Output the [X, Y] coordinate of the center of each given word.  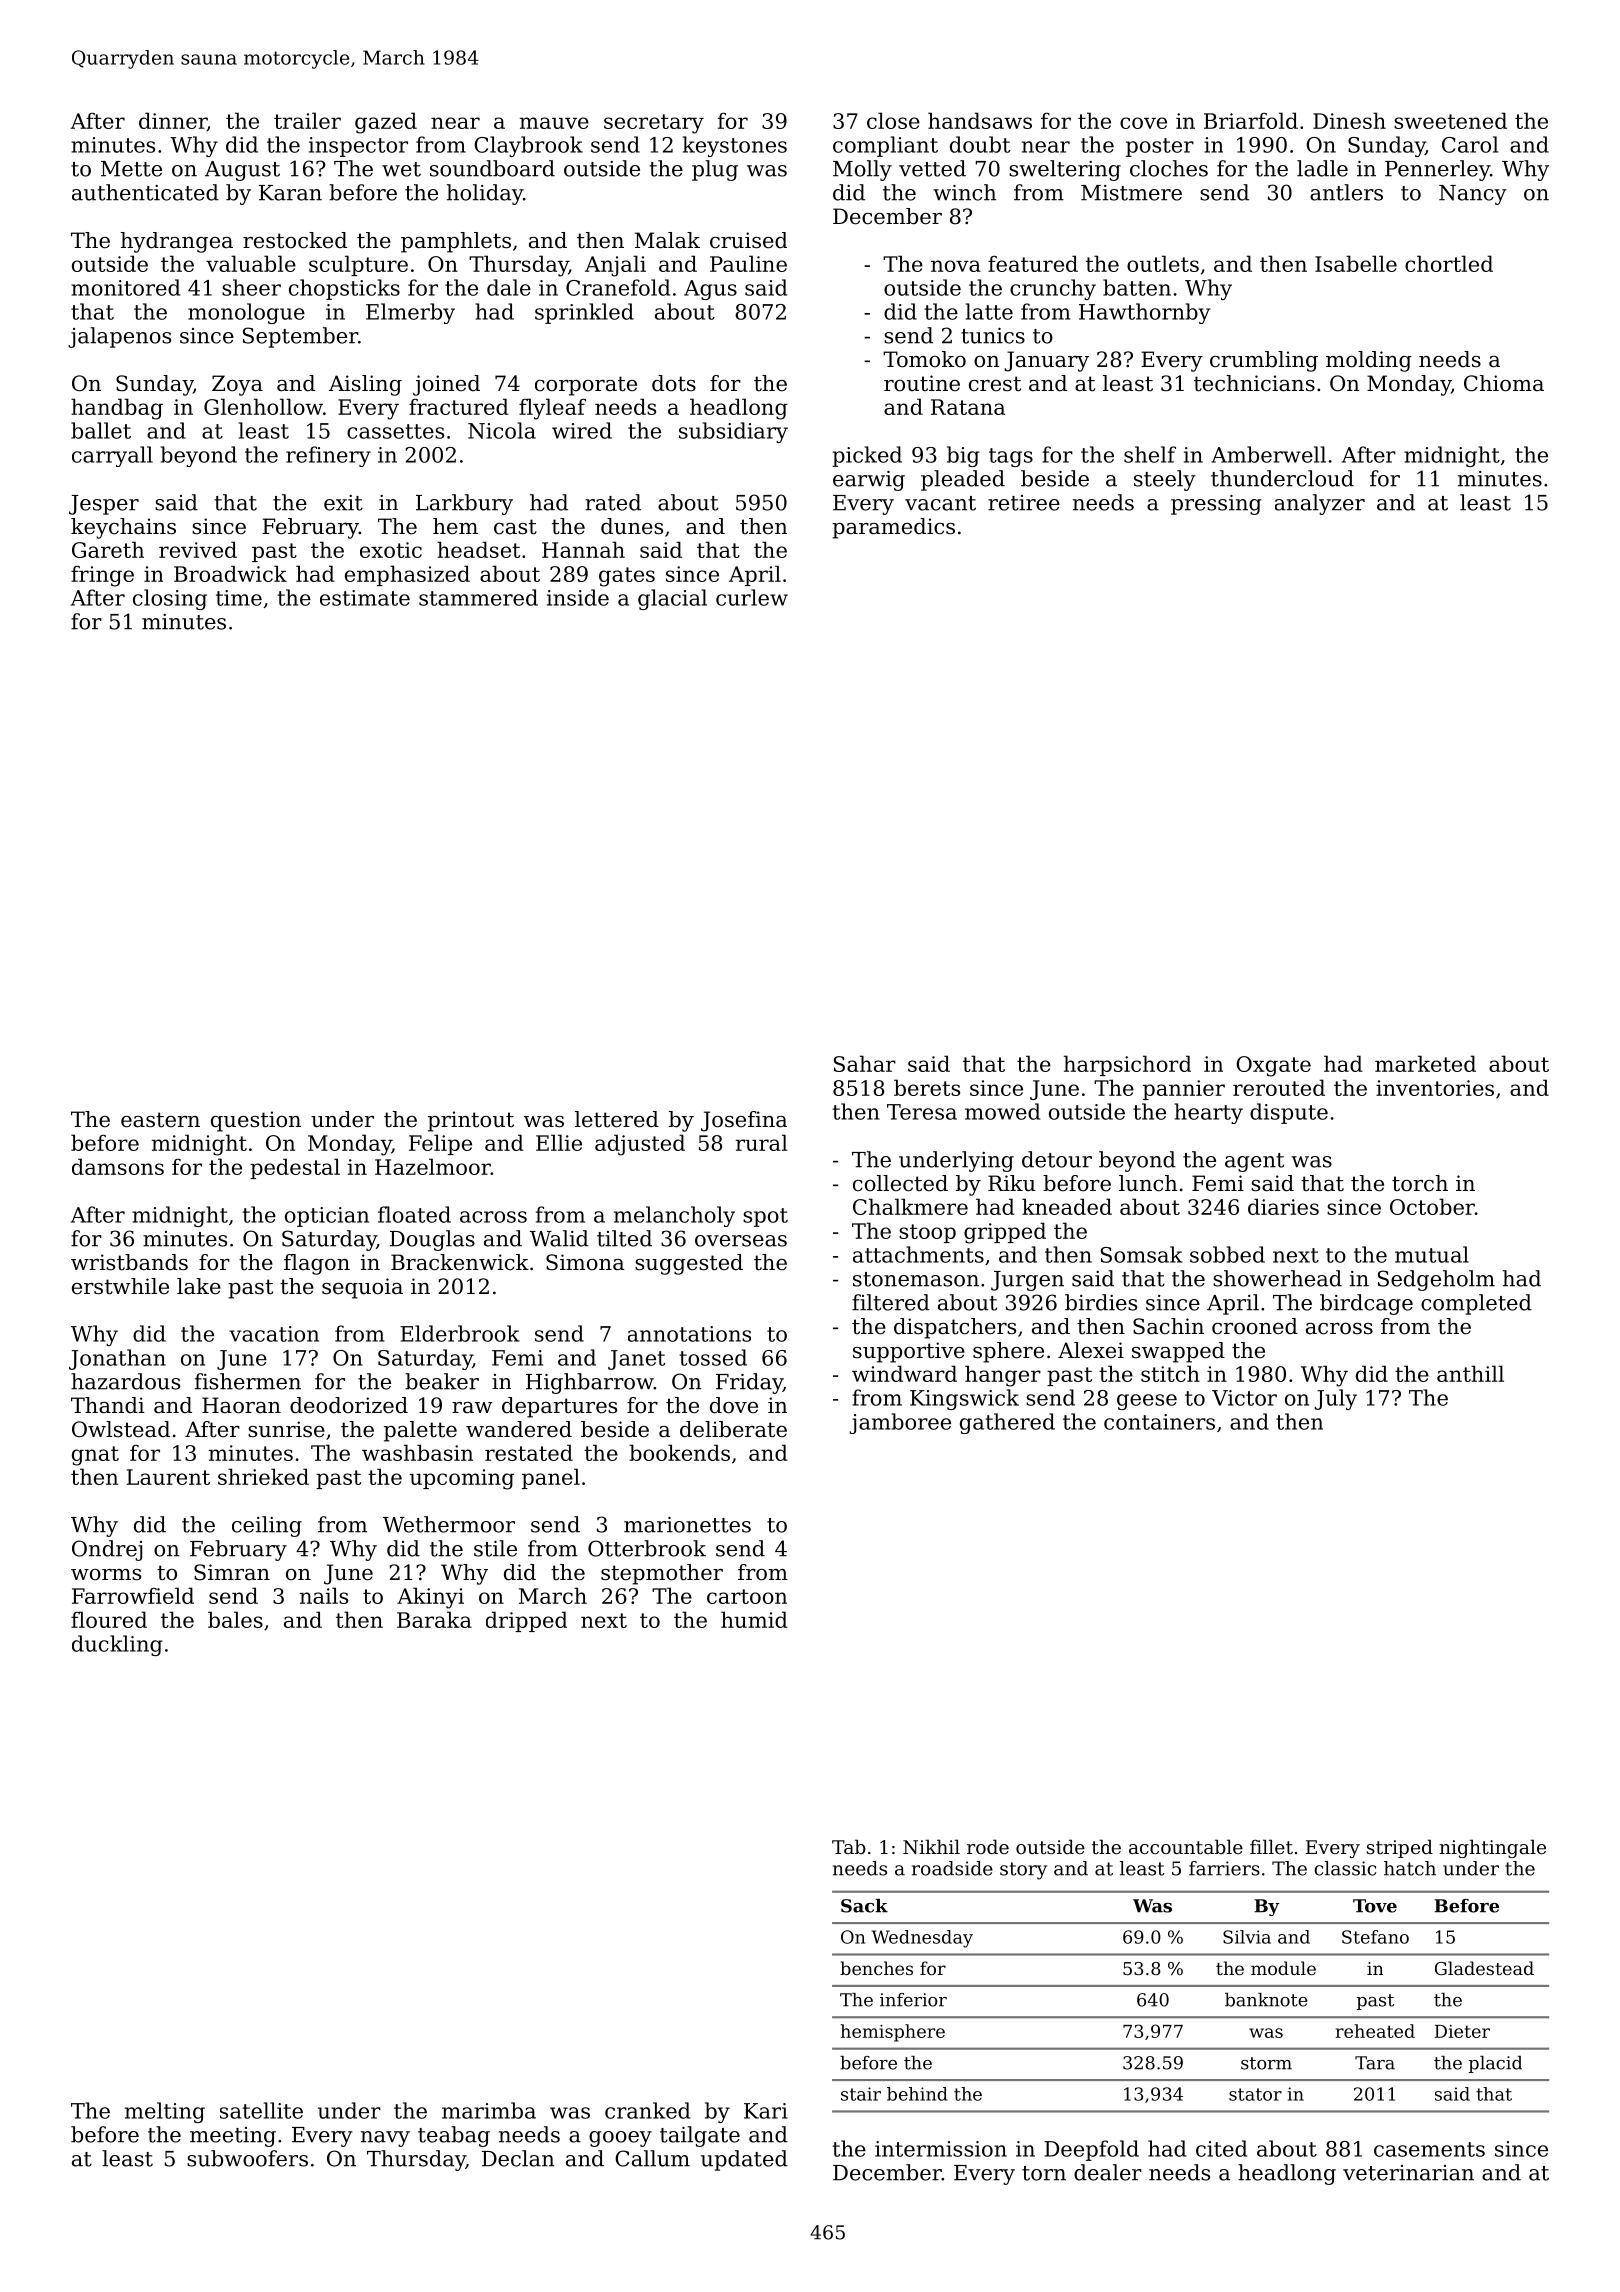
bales [235, 1619]
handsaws [980, 120]
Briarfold [1251, 120]
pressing [1216, 505]
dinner [173, 121]
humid [754, 1619]
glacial [672, 599]
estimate [365, 598]
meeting [233, 2137]
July [1335, 1399]
